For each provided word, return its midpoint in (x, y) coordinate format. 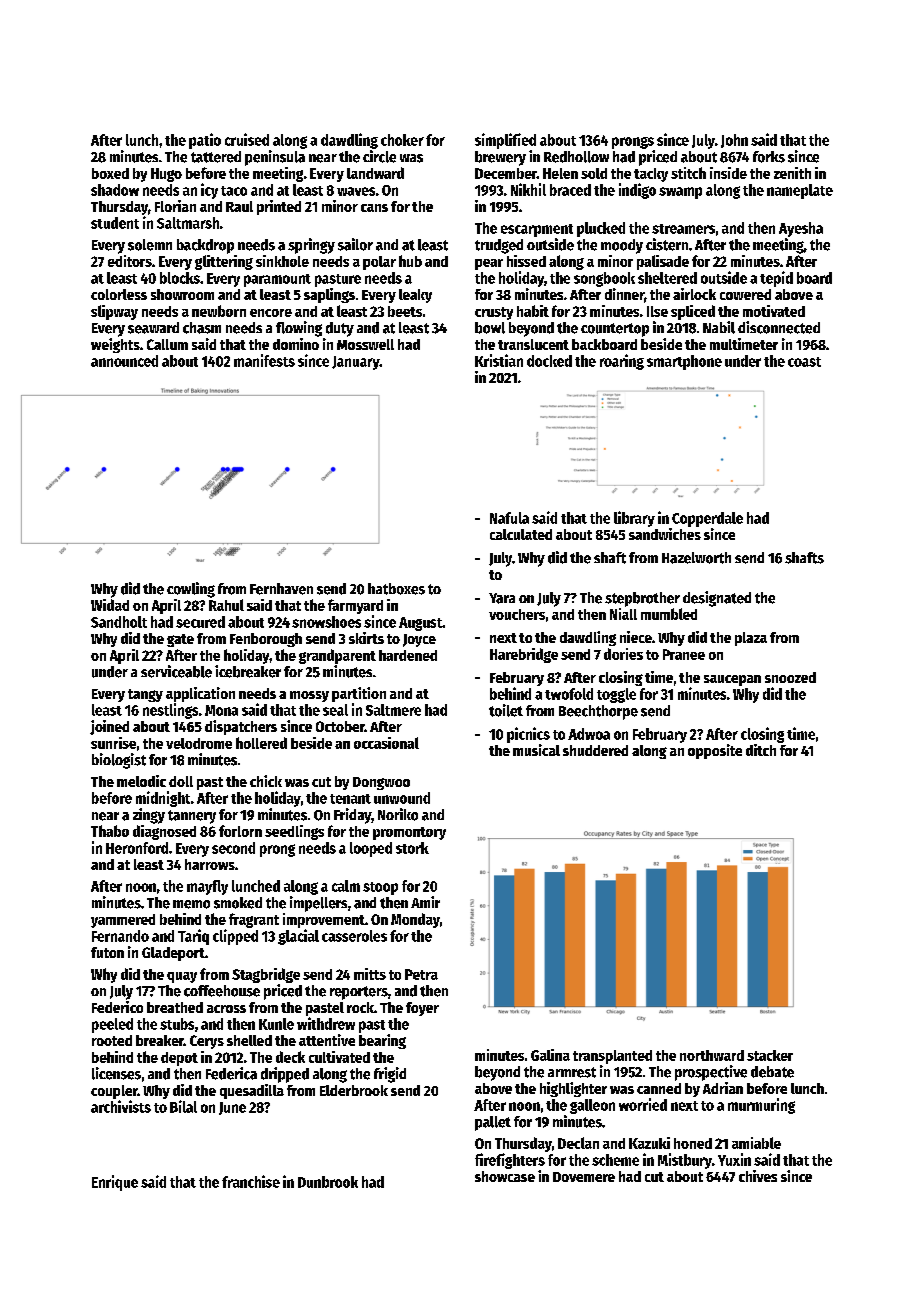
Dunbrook (328, 1182)
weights (115, 345)
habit (533, 311)
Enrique (115, 1183)
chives (758, 1176)
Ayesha (801, 229)
